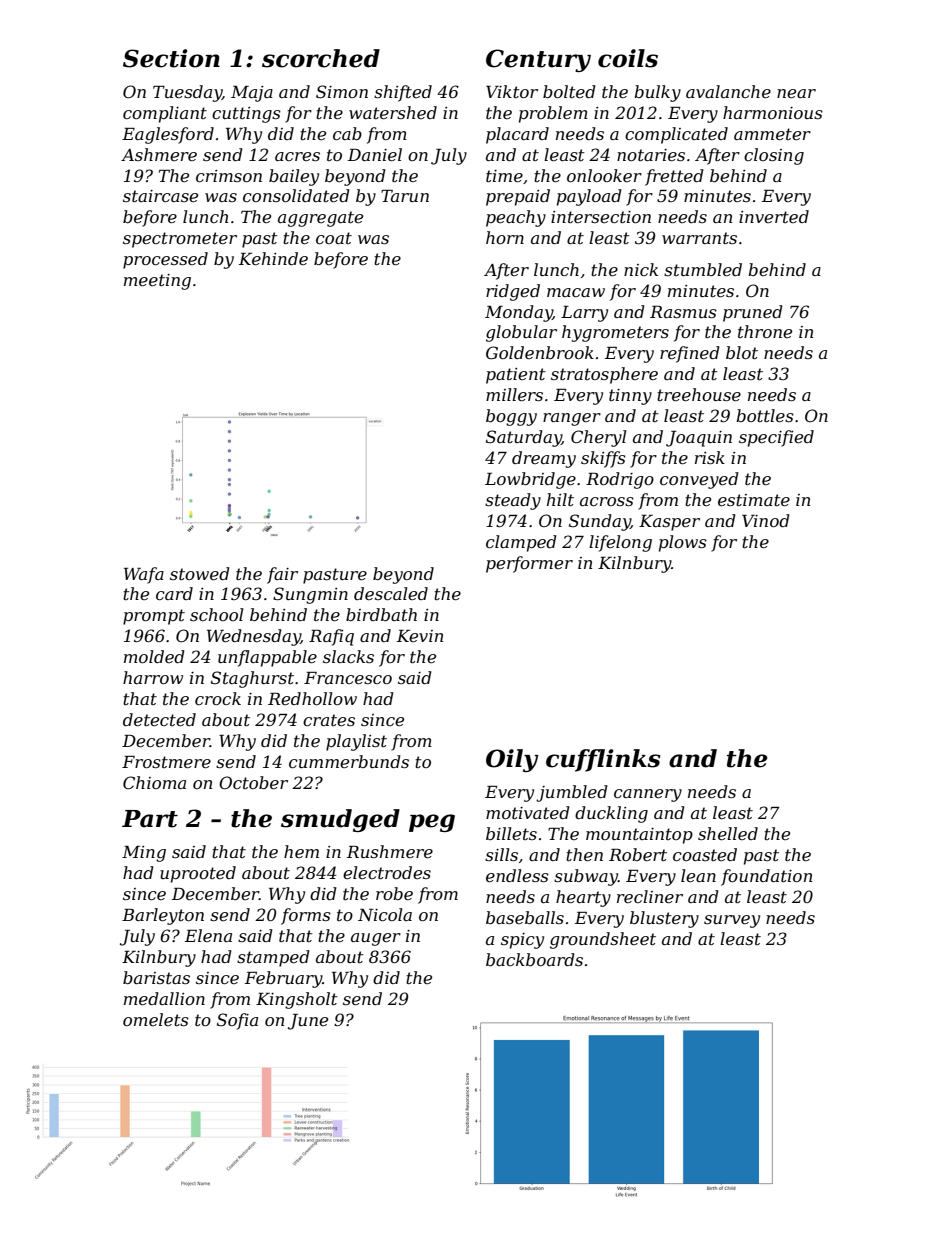 This image has height=1233, width=952. What do you see at coordinates (156, 1019) in the image?
I see `omelets` at bounding box center [156, 1019].
